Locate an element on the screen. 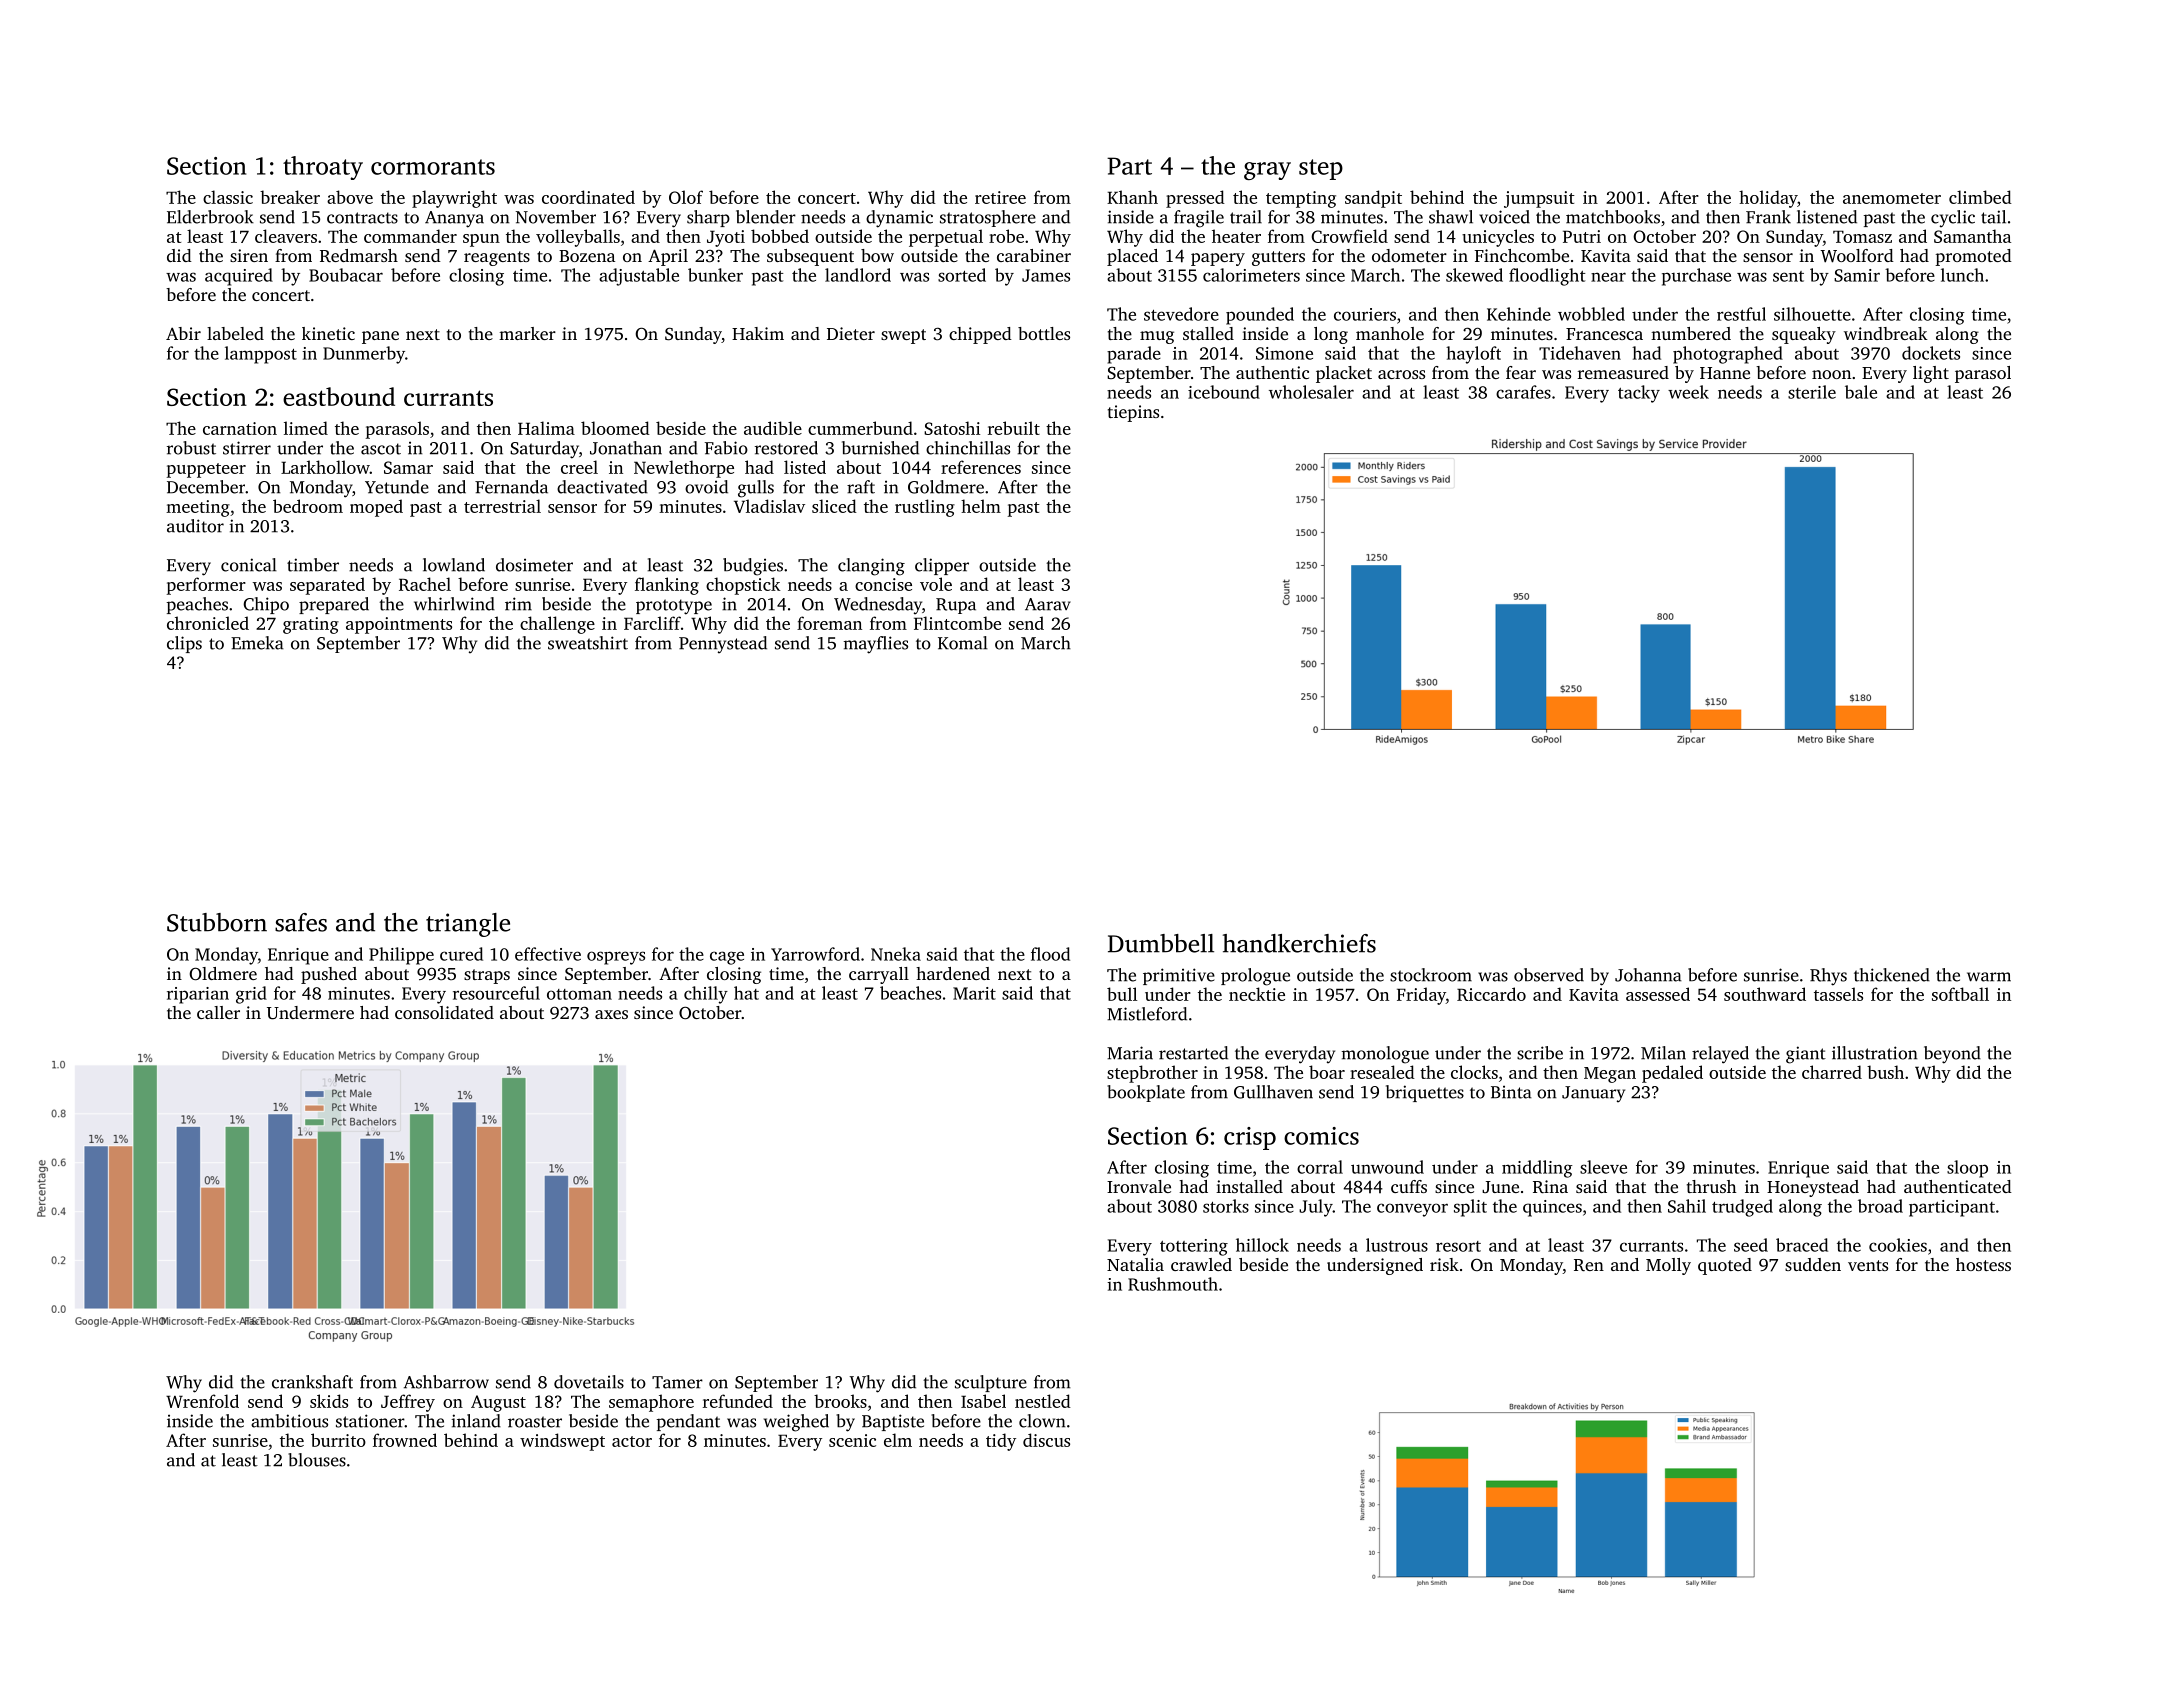  Aarav is located at coordinates (1048, 604).
